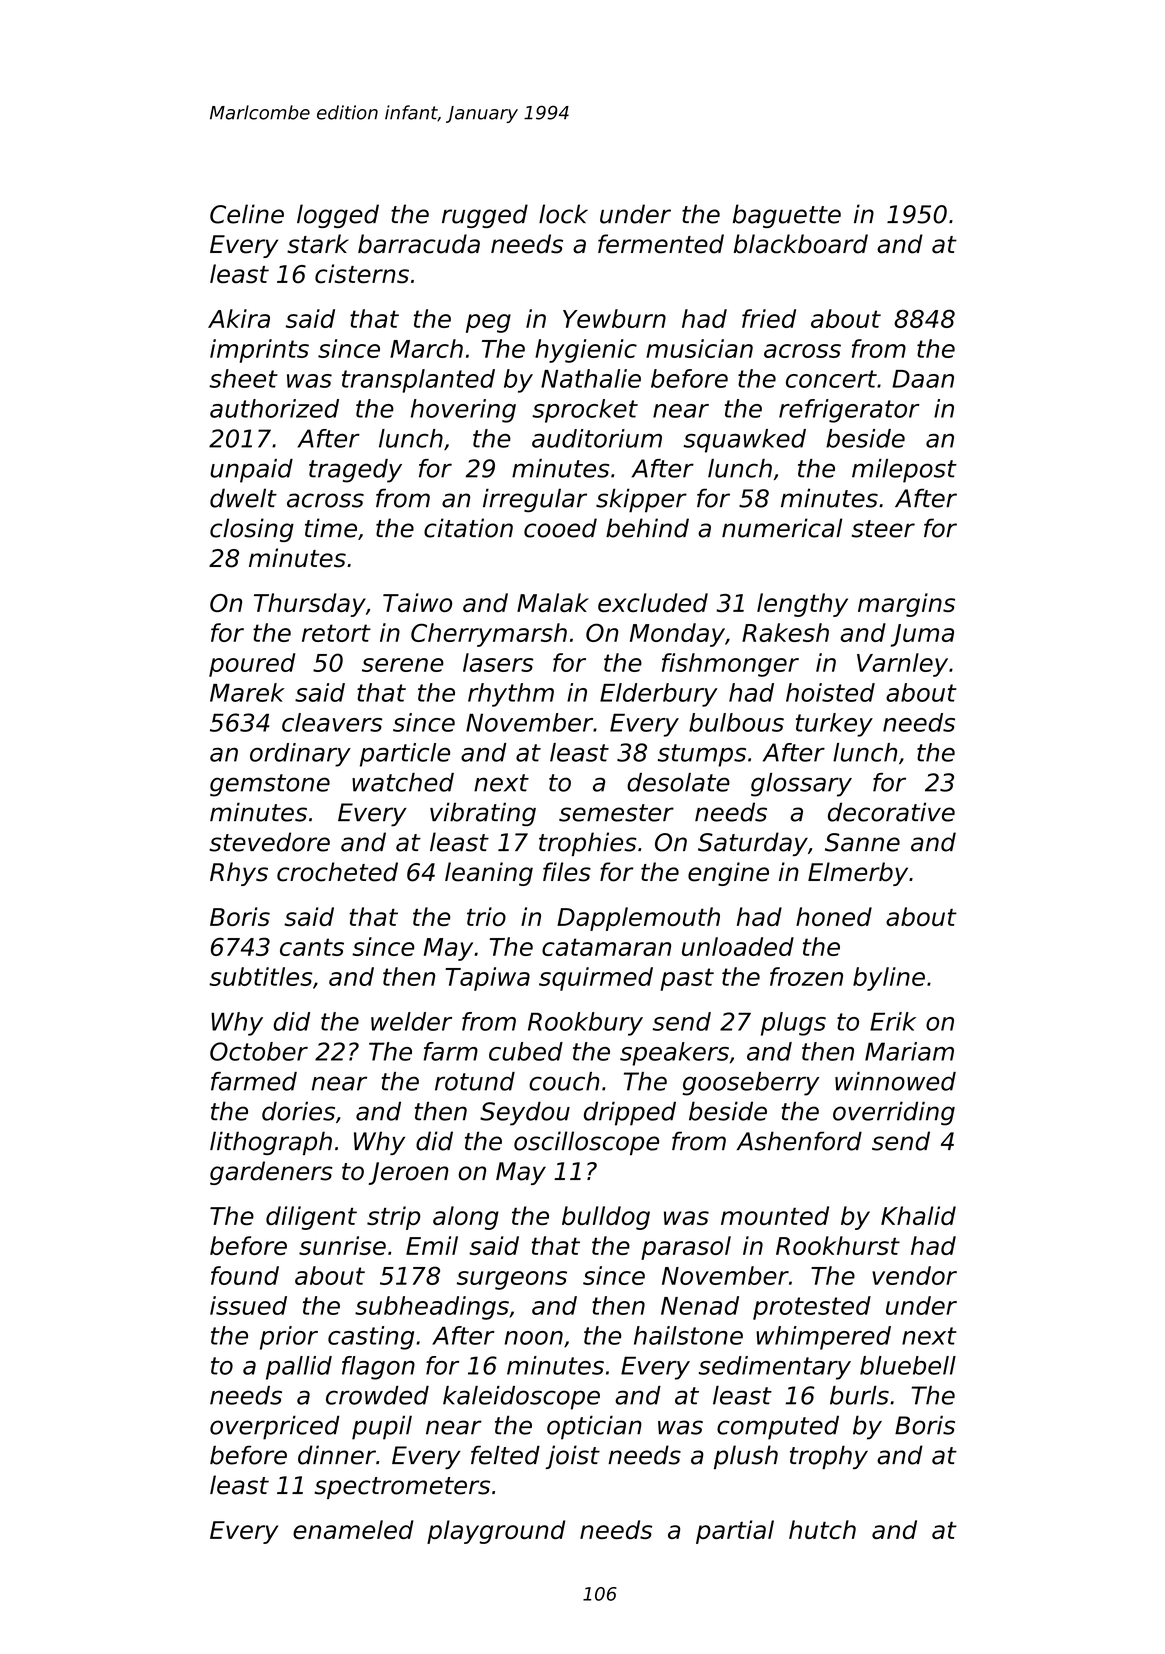 The width and height of the document is (1165, 1654). What do you see at coordinates (585, 411) in the document?
I see `sprocket` at bounding box center [585, 411].
